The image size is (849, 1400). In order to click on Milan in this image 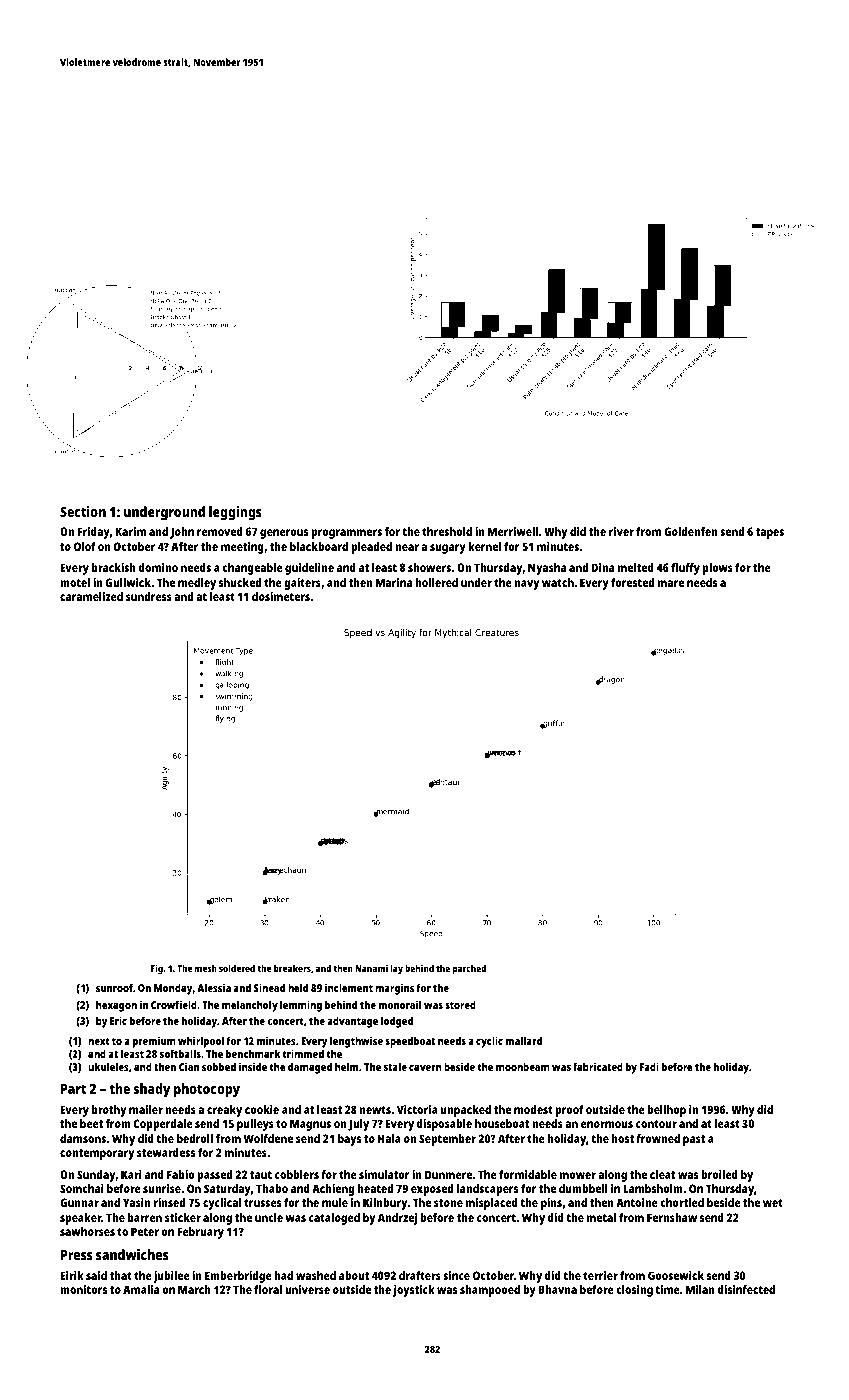, I will do `click(700, 1289)`.
